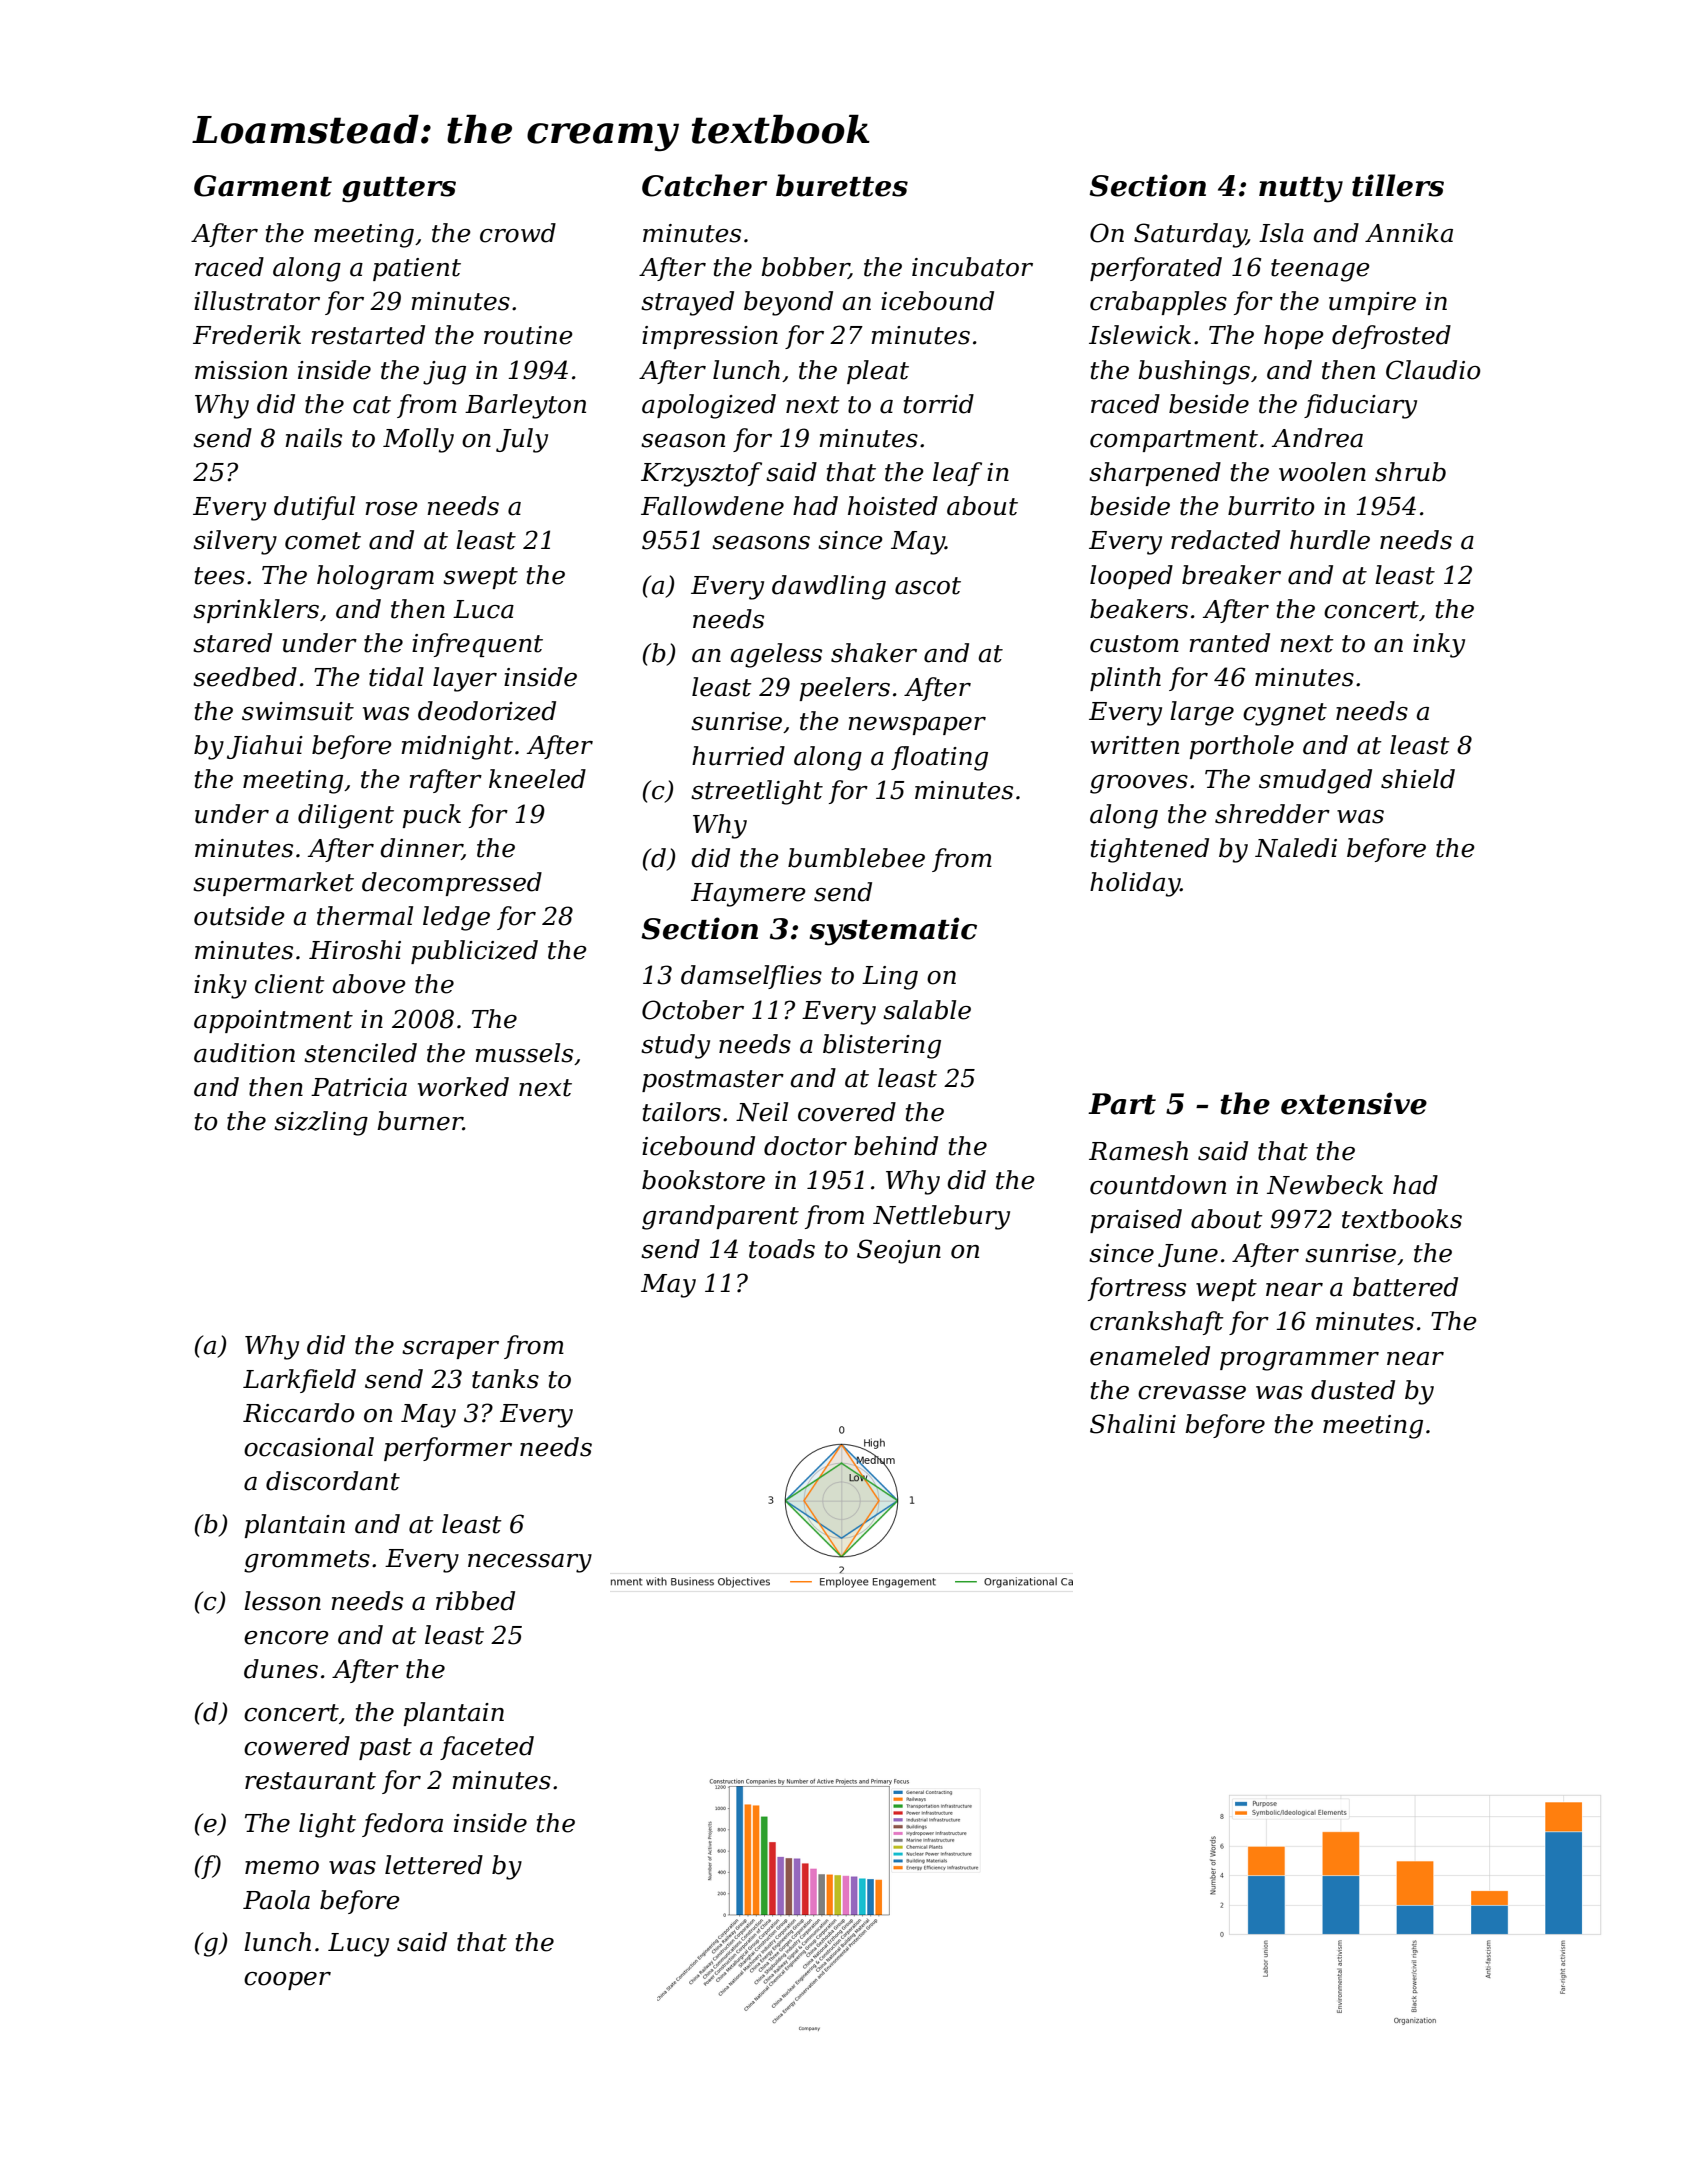 The image size is (1683, 2178). Describe the element at coordinates (776, 655) in the screenshot. I see `ageless` at that location.
